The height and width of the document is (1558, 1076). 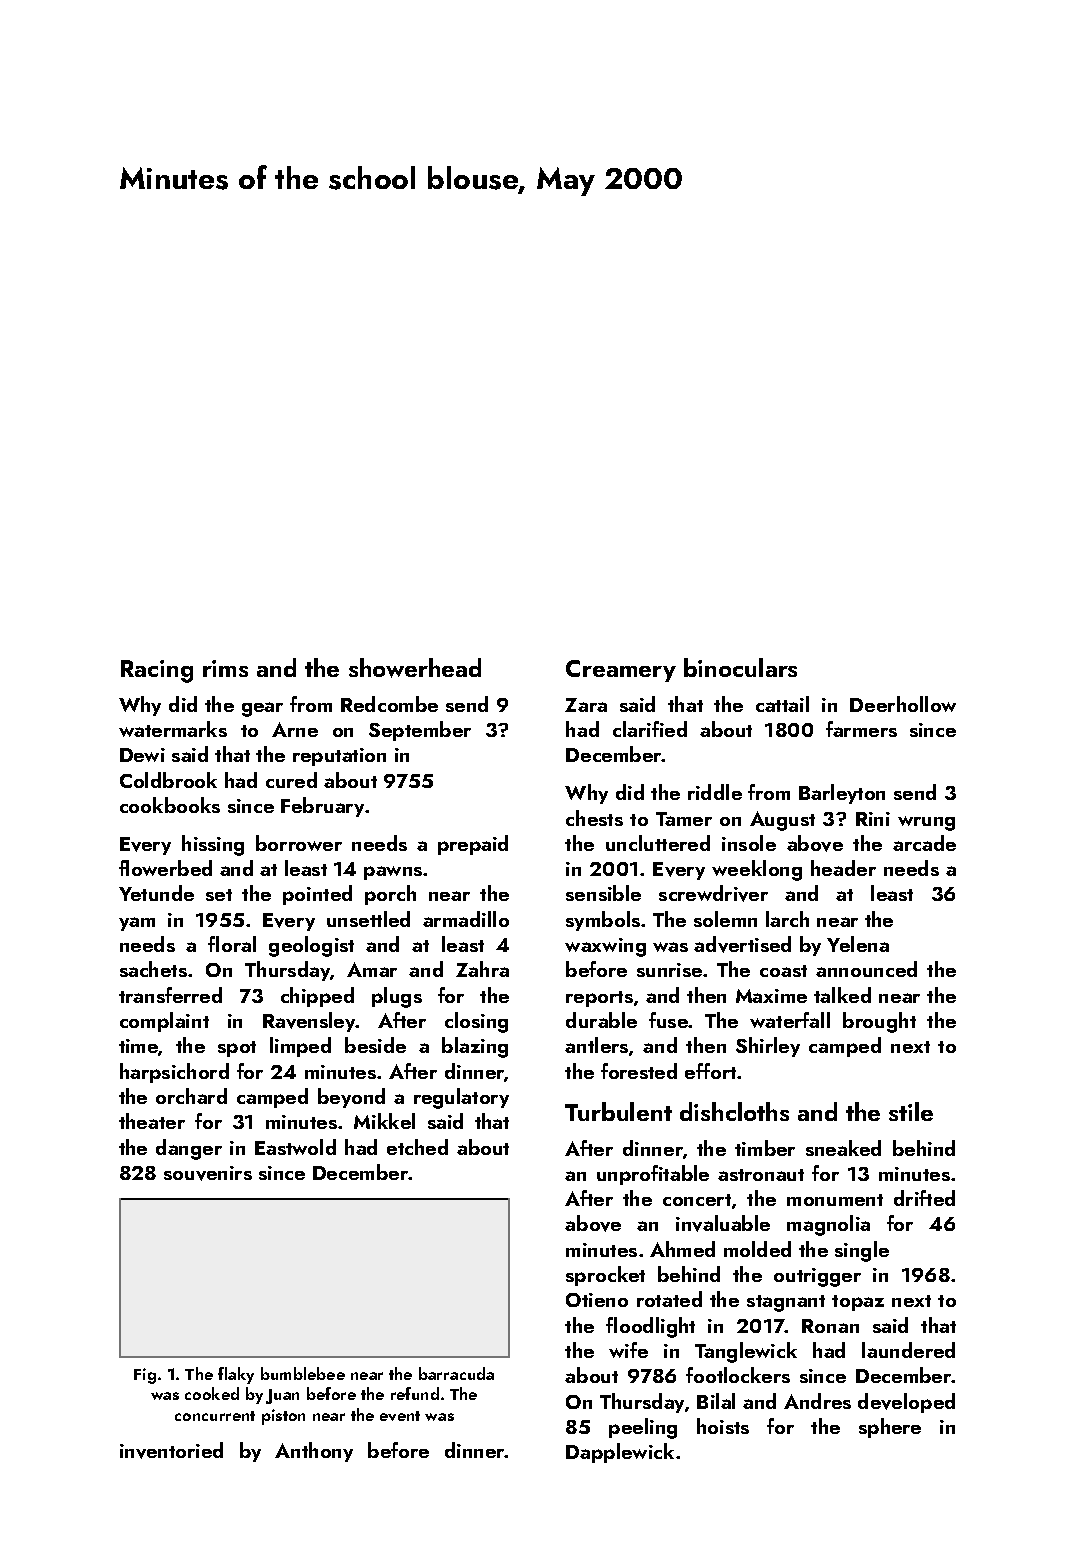 What do you see at coordinates (879, 1022) in the document?
I see `brought` at bounding box center [879, 1022].
